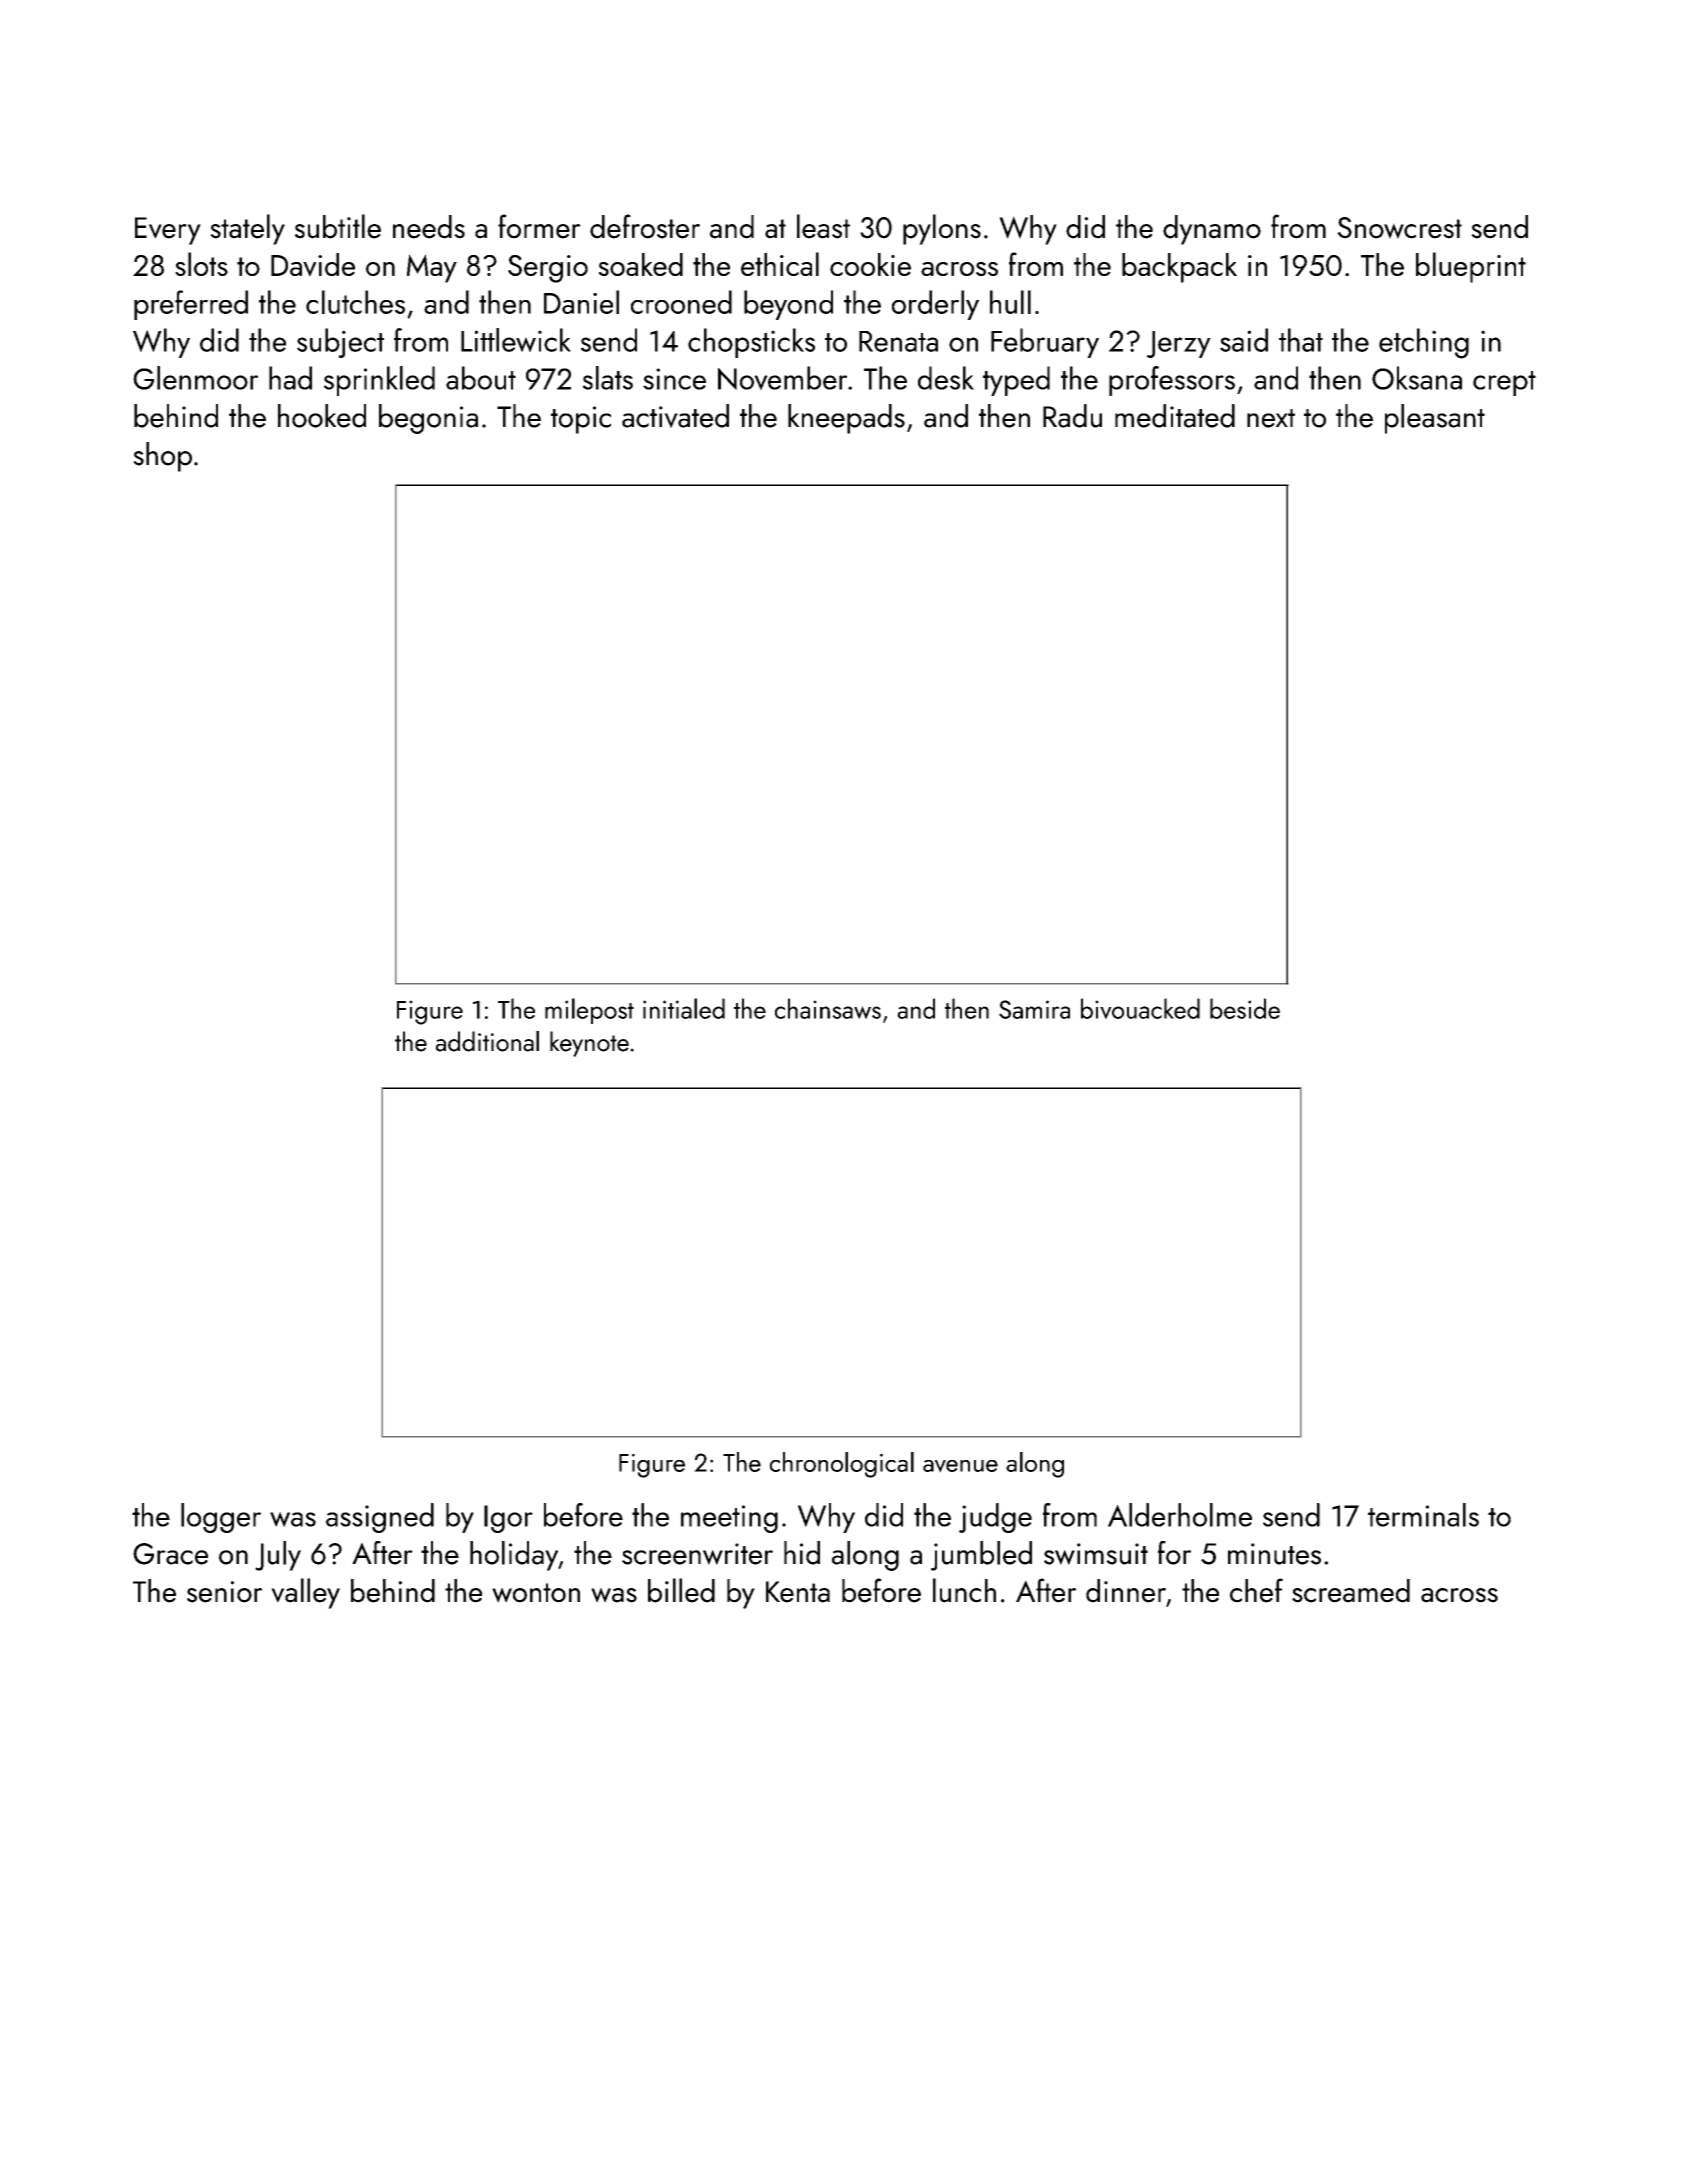 The image size is (1683, 2178). I want to click on chainsaws, so click(828, 1008).
